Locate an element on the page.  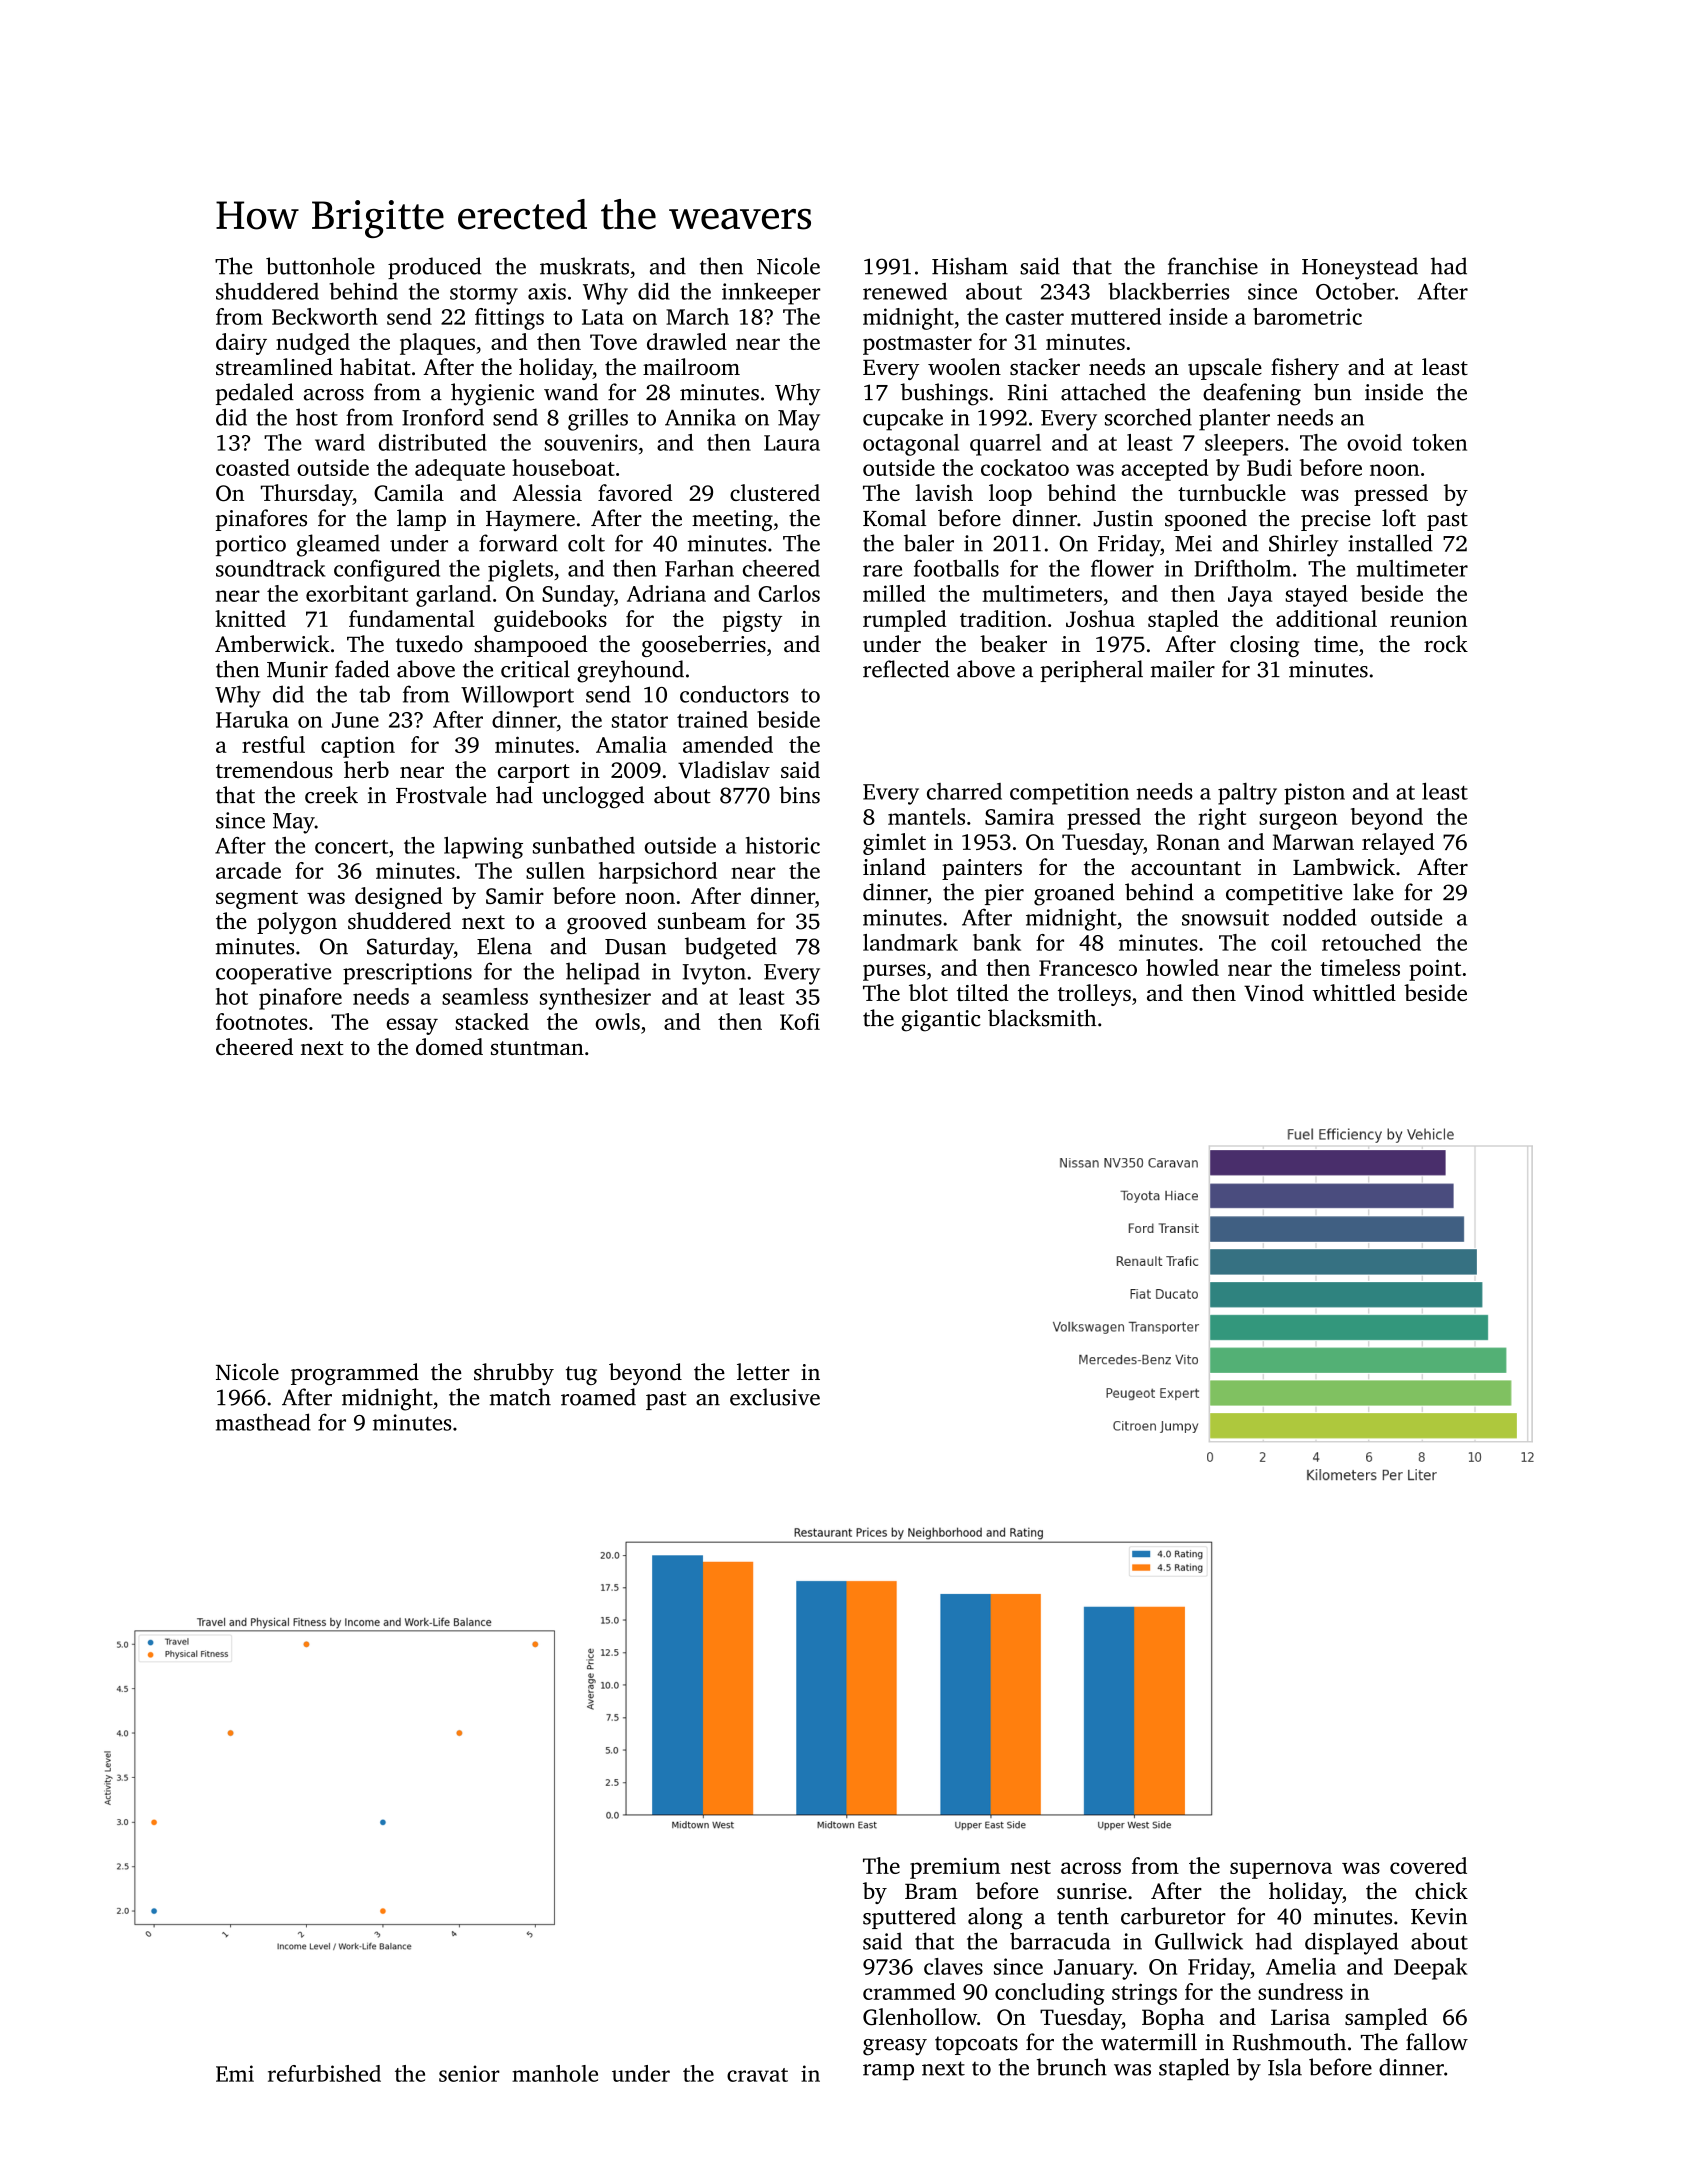
franchise is located at coordinates (1213, 266).
